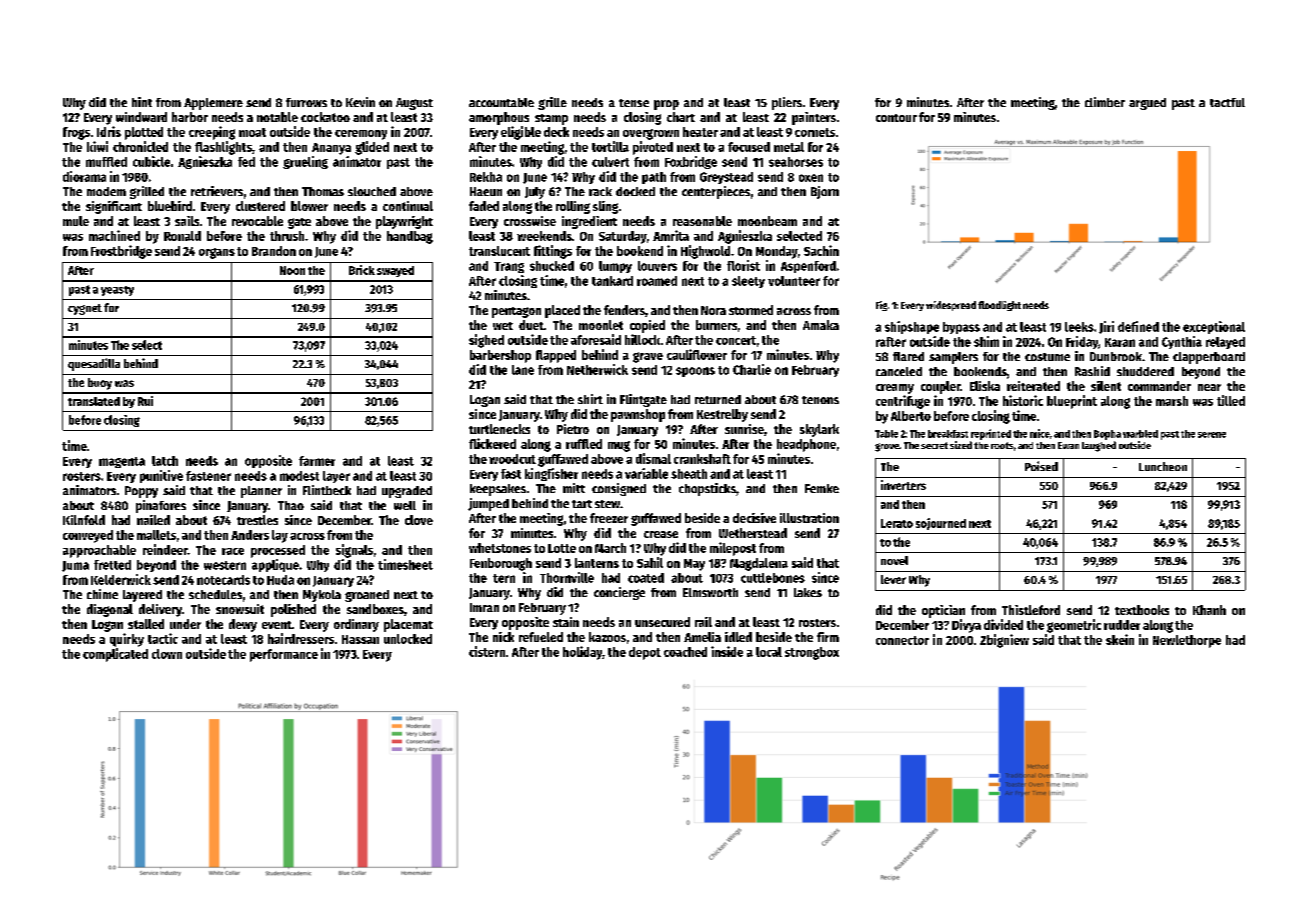 This page has height=924, width=1308. What do you see at coordinates (1231, 400) in the page?
I see `tilled` at bounding box center [1231, 400].
